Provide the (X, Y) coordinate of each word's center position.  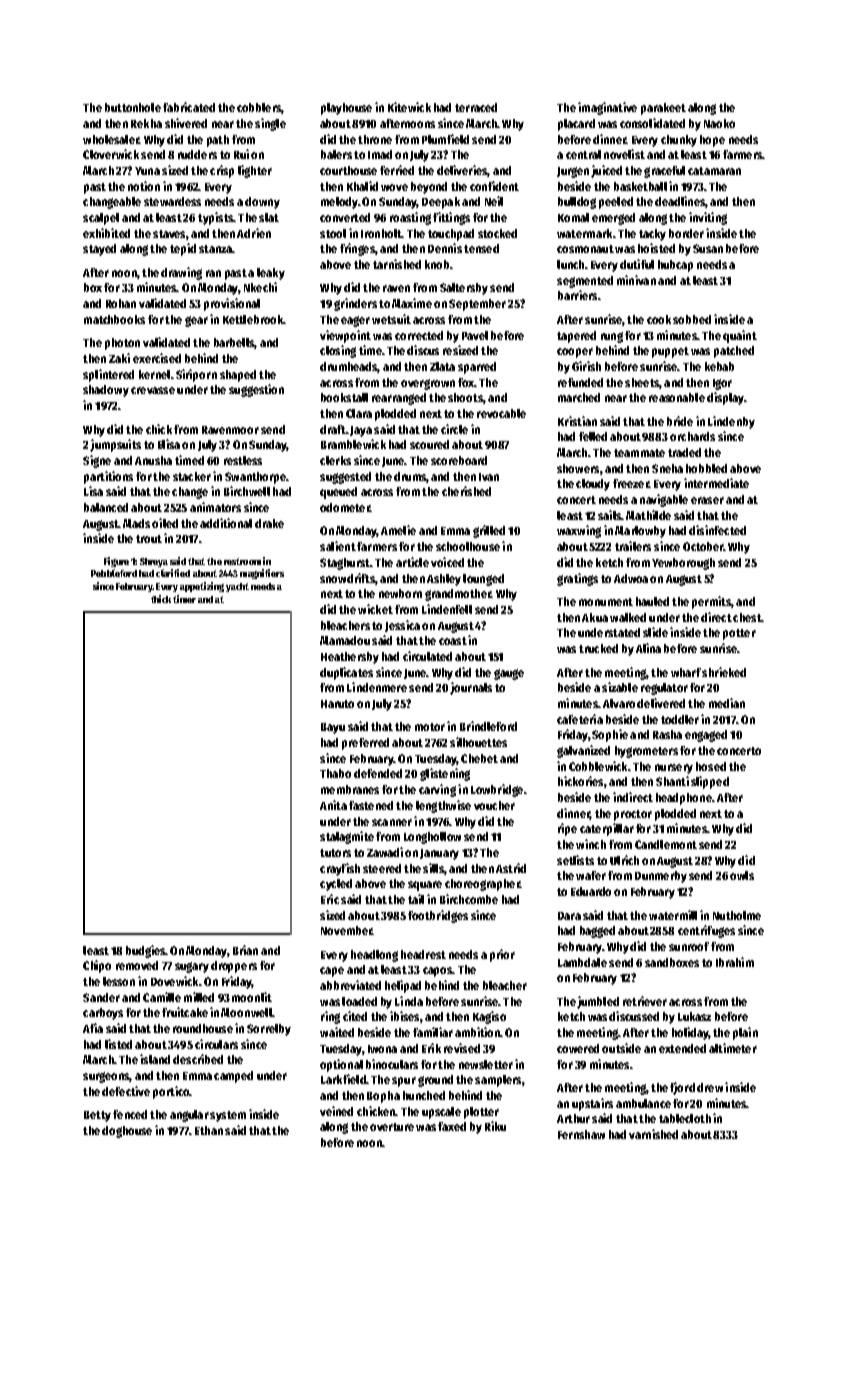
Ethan (209, 1130)
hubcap (675, 266)
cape (332, 972)
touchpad (451, 235)
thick (161, 599)
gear (196, 321)
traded (684, 452)
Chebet (479, 758)
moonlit (252, 997)
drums (410, 476)
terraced (476, 107)
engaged (706, 736)
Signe (97, 461)
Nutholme (737, 915)
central (583, 154)
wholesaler (111, 139)
